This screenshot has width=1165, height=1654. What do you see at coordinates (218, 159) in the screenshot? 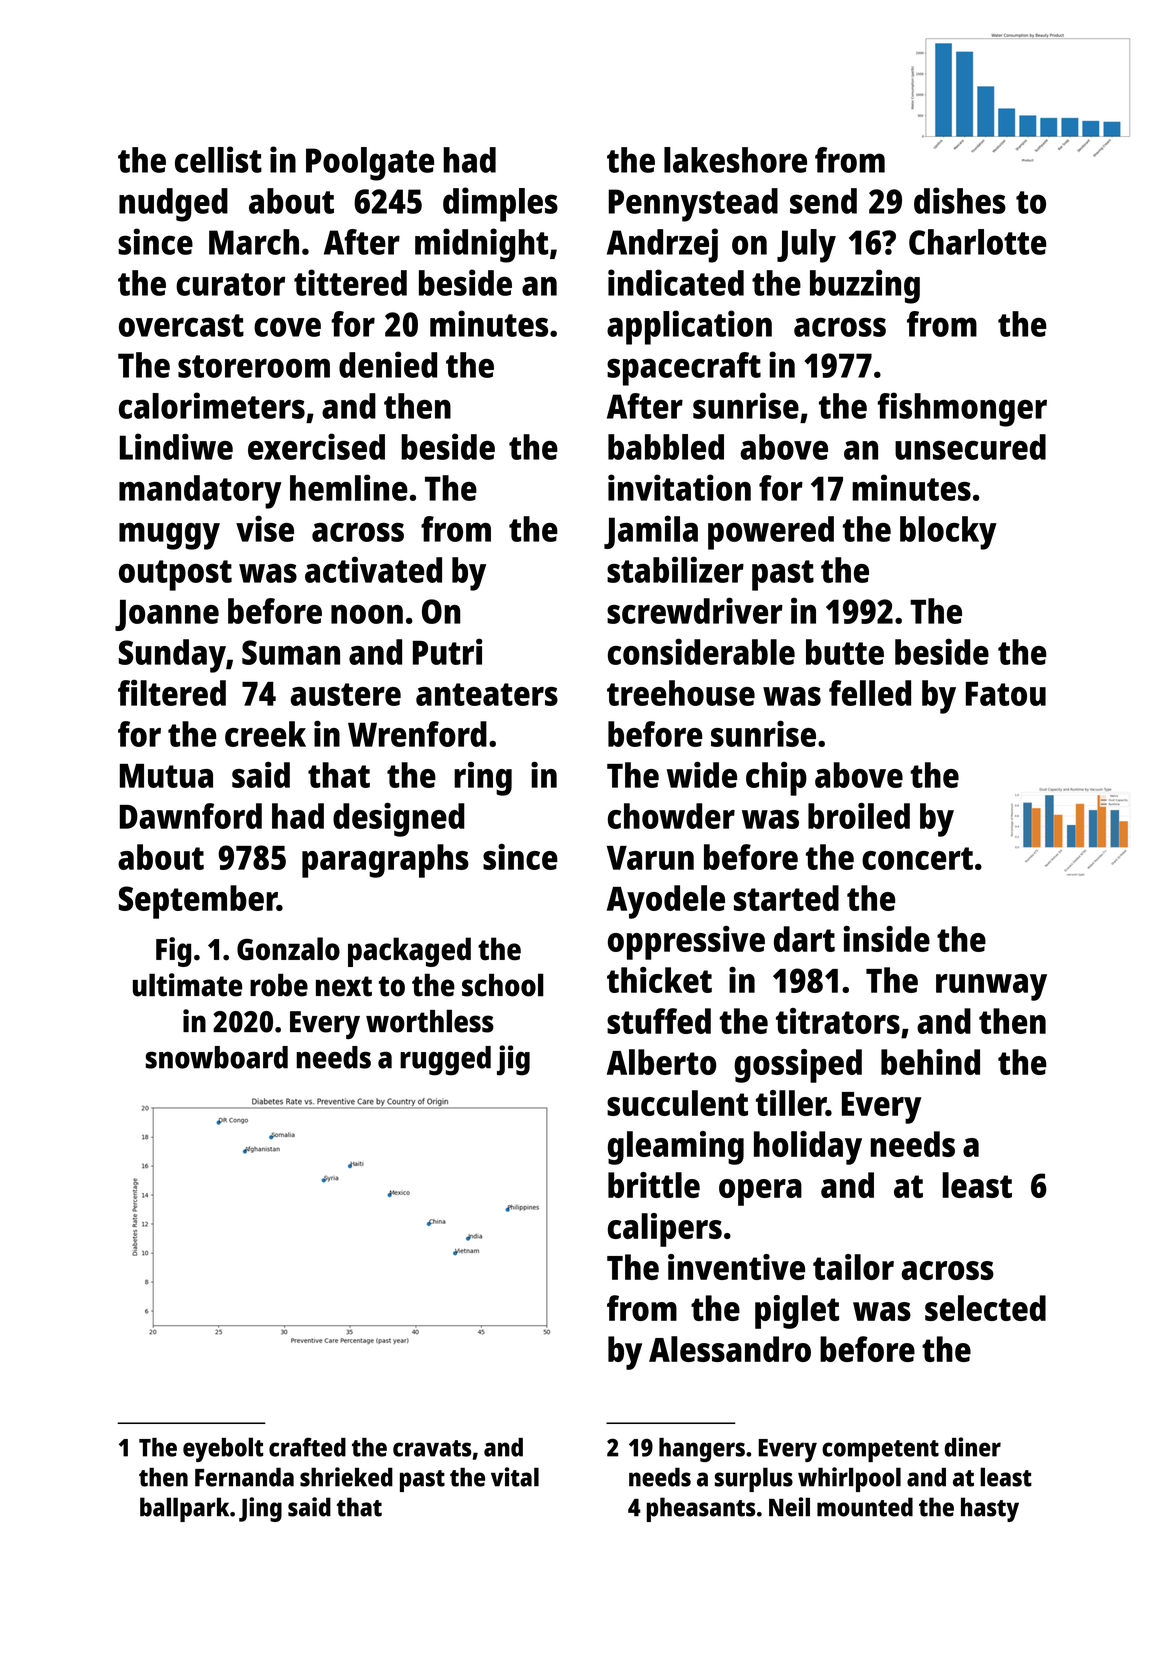
I see `cellist` at bounding box center [218, 159].
